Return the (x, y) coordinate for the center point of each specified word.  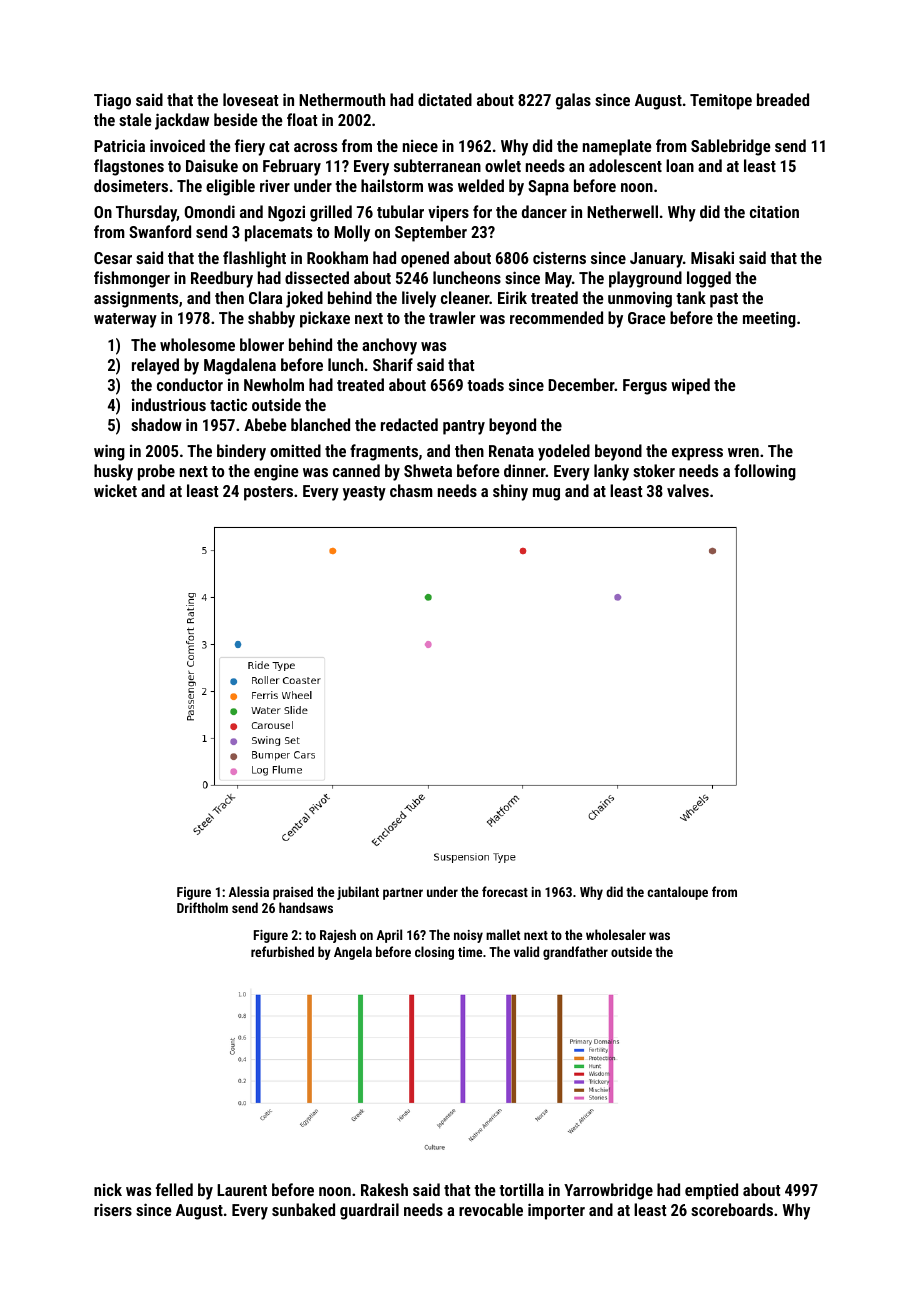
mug (546, 494)
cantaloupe (677, 893)
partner (403, 894)
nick (108, 1189)
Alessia (249, 891)
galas (573, 101)
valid (526, 951)
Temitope (721, 101)
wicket (115, 490)
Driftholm (202, 907)
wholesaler (616, 934)
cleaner (465, 297)
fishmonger (132, 279)
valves (688, 490)
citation (774, 211)
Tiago (112, 102)
